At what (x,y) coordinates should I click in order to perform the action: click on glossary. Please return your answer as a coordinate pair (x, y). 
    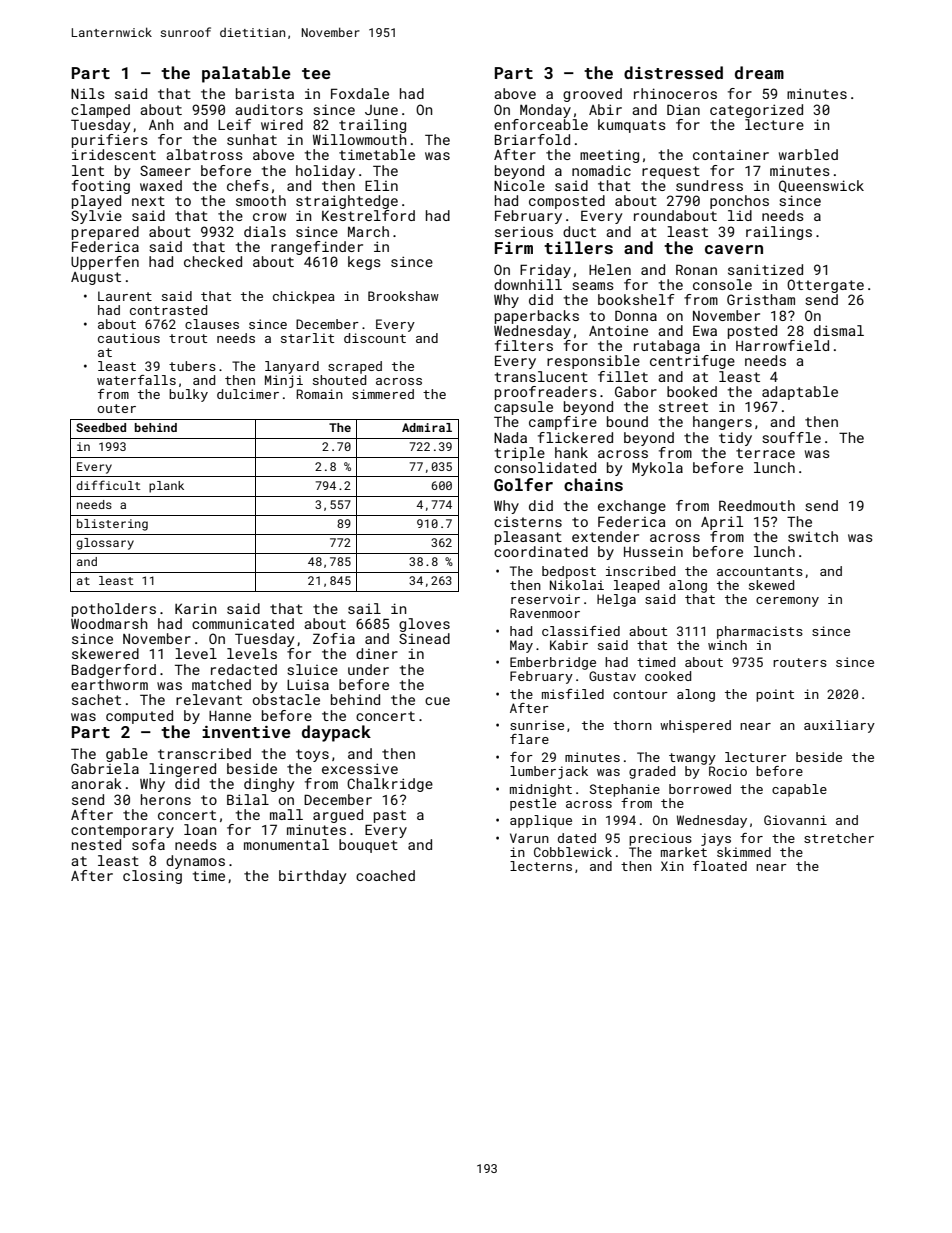
    Looking at the image, I should click on (105, 544).
